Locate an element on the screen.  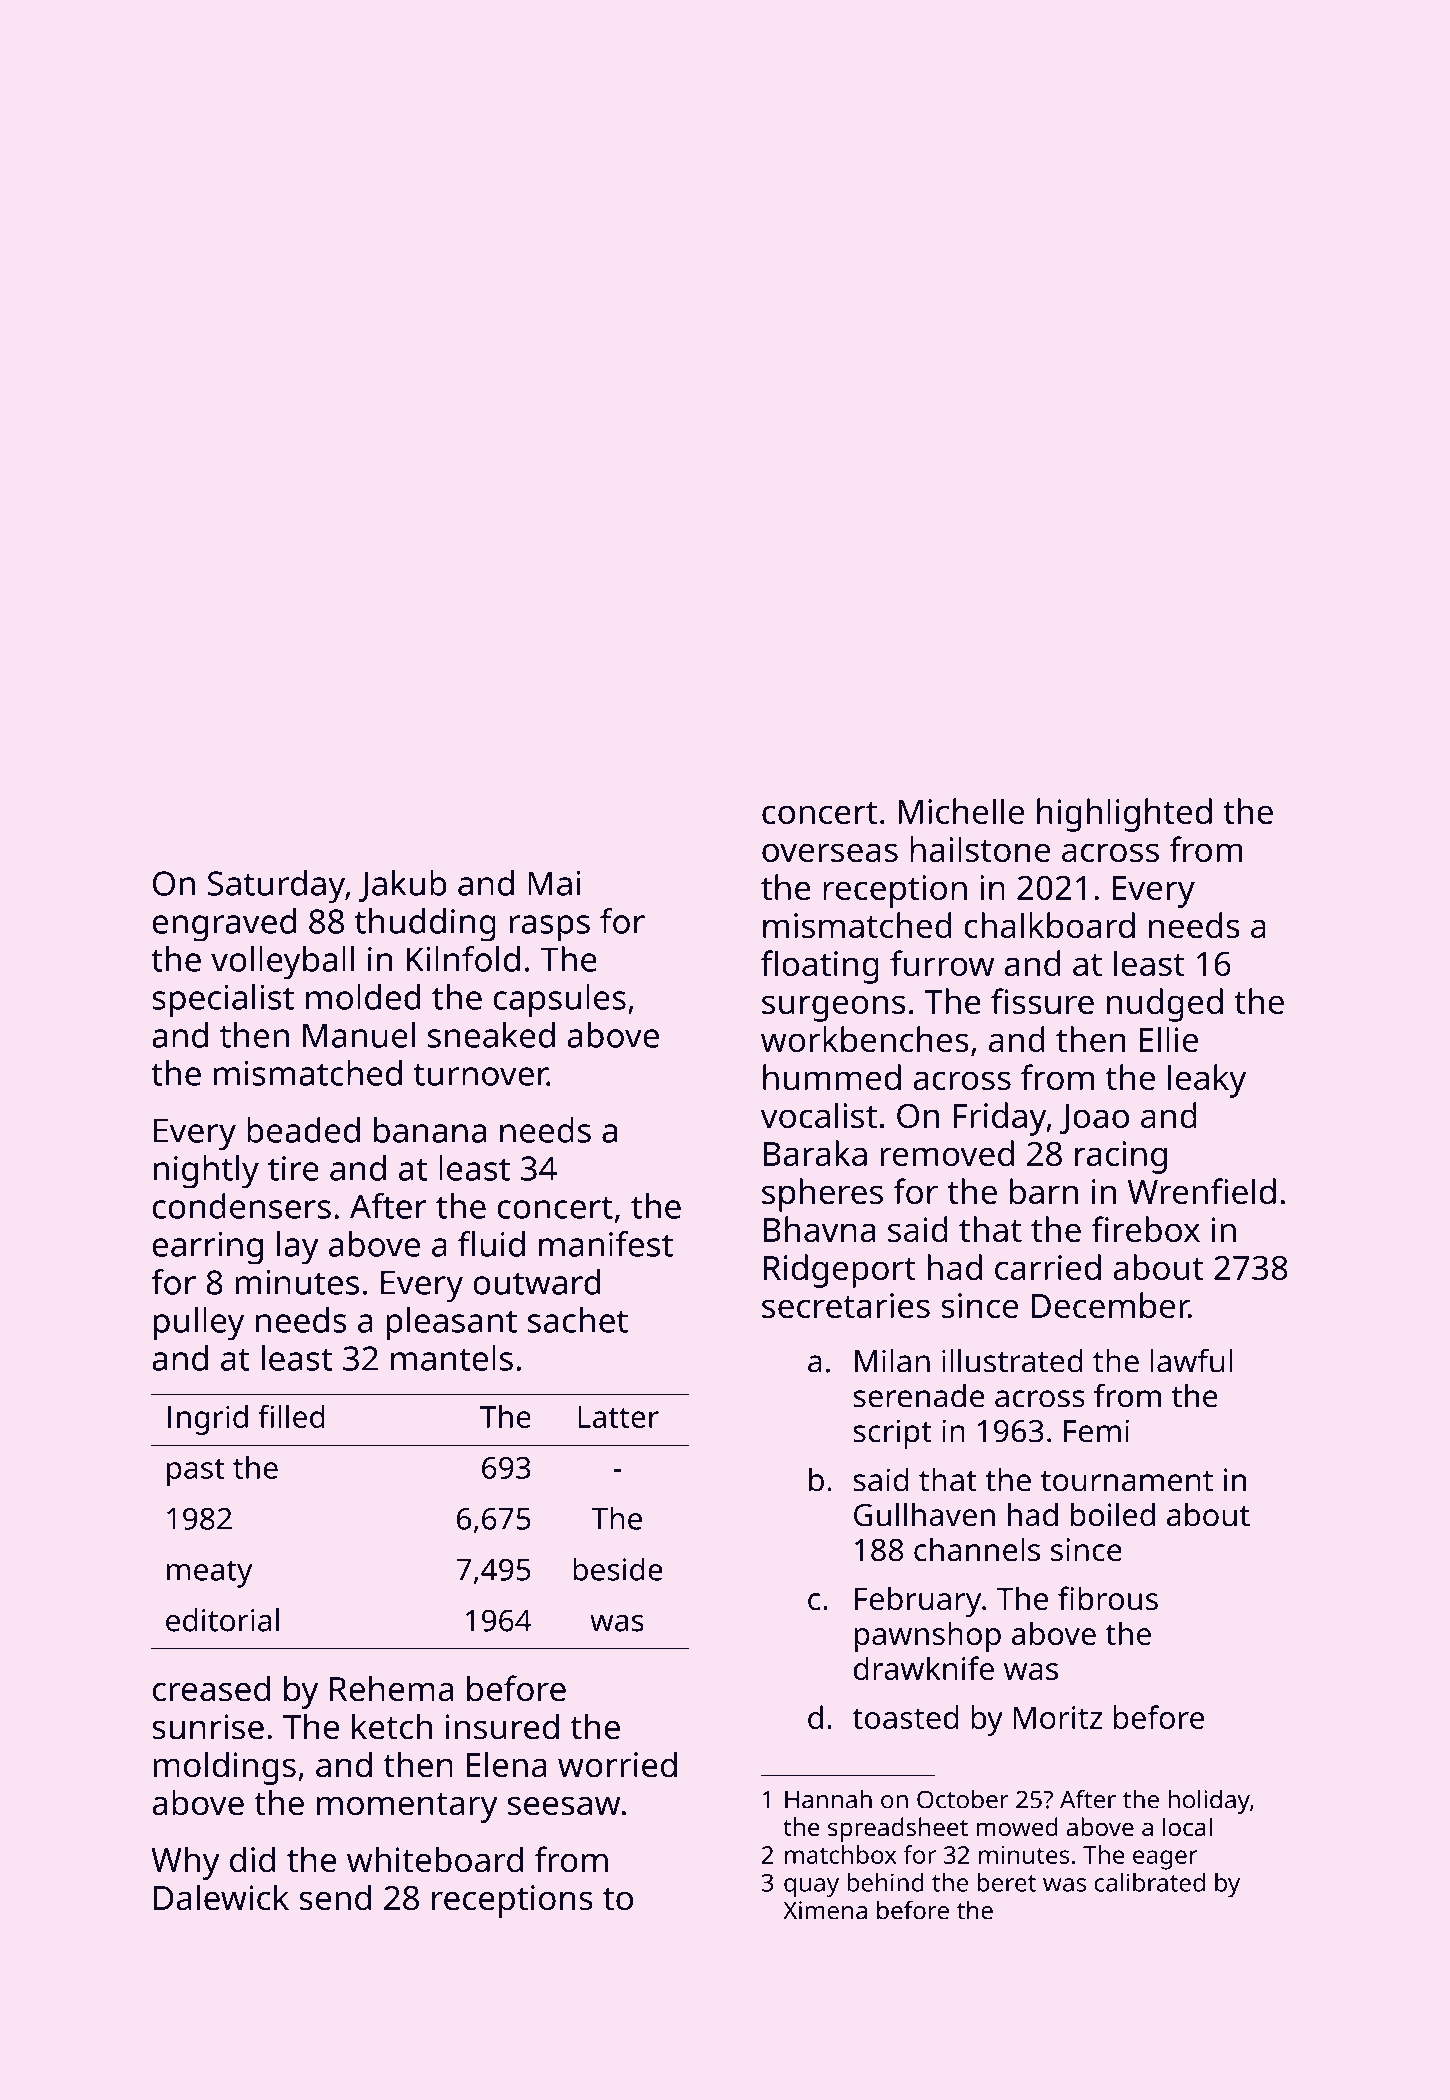
Jakub is located at coordinates (403, 886).
